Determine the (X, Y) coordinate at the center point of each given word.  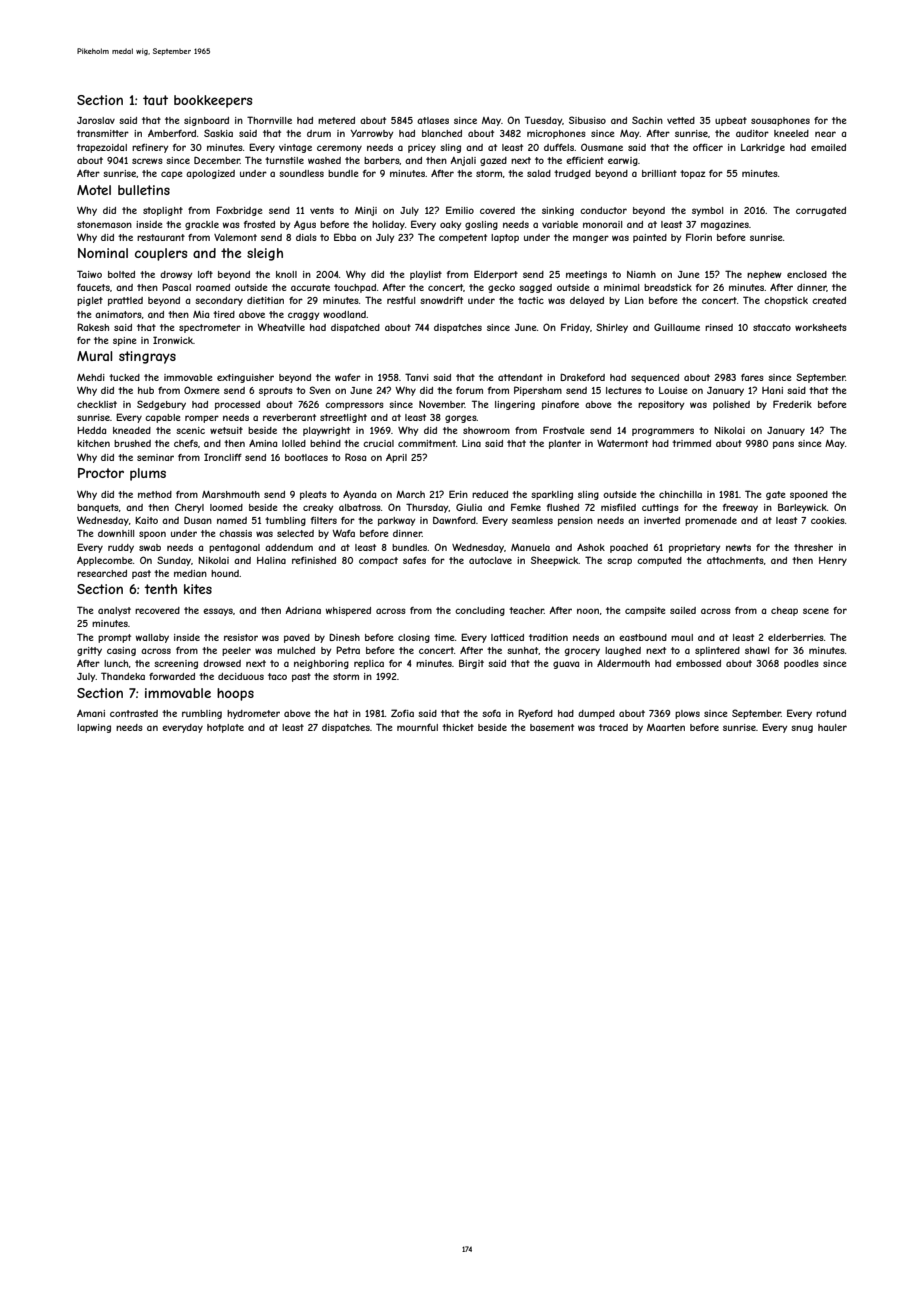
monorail (602, 224)
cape (171, 175)
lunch (116, 663)
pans (783, 445)
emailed (828, 147)
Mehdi (91, 377)
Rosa (355, 457)
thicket (458, 727)
